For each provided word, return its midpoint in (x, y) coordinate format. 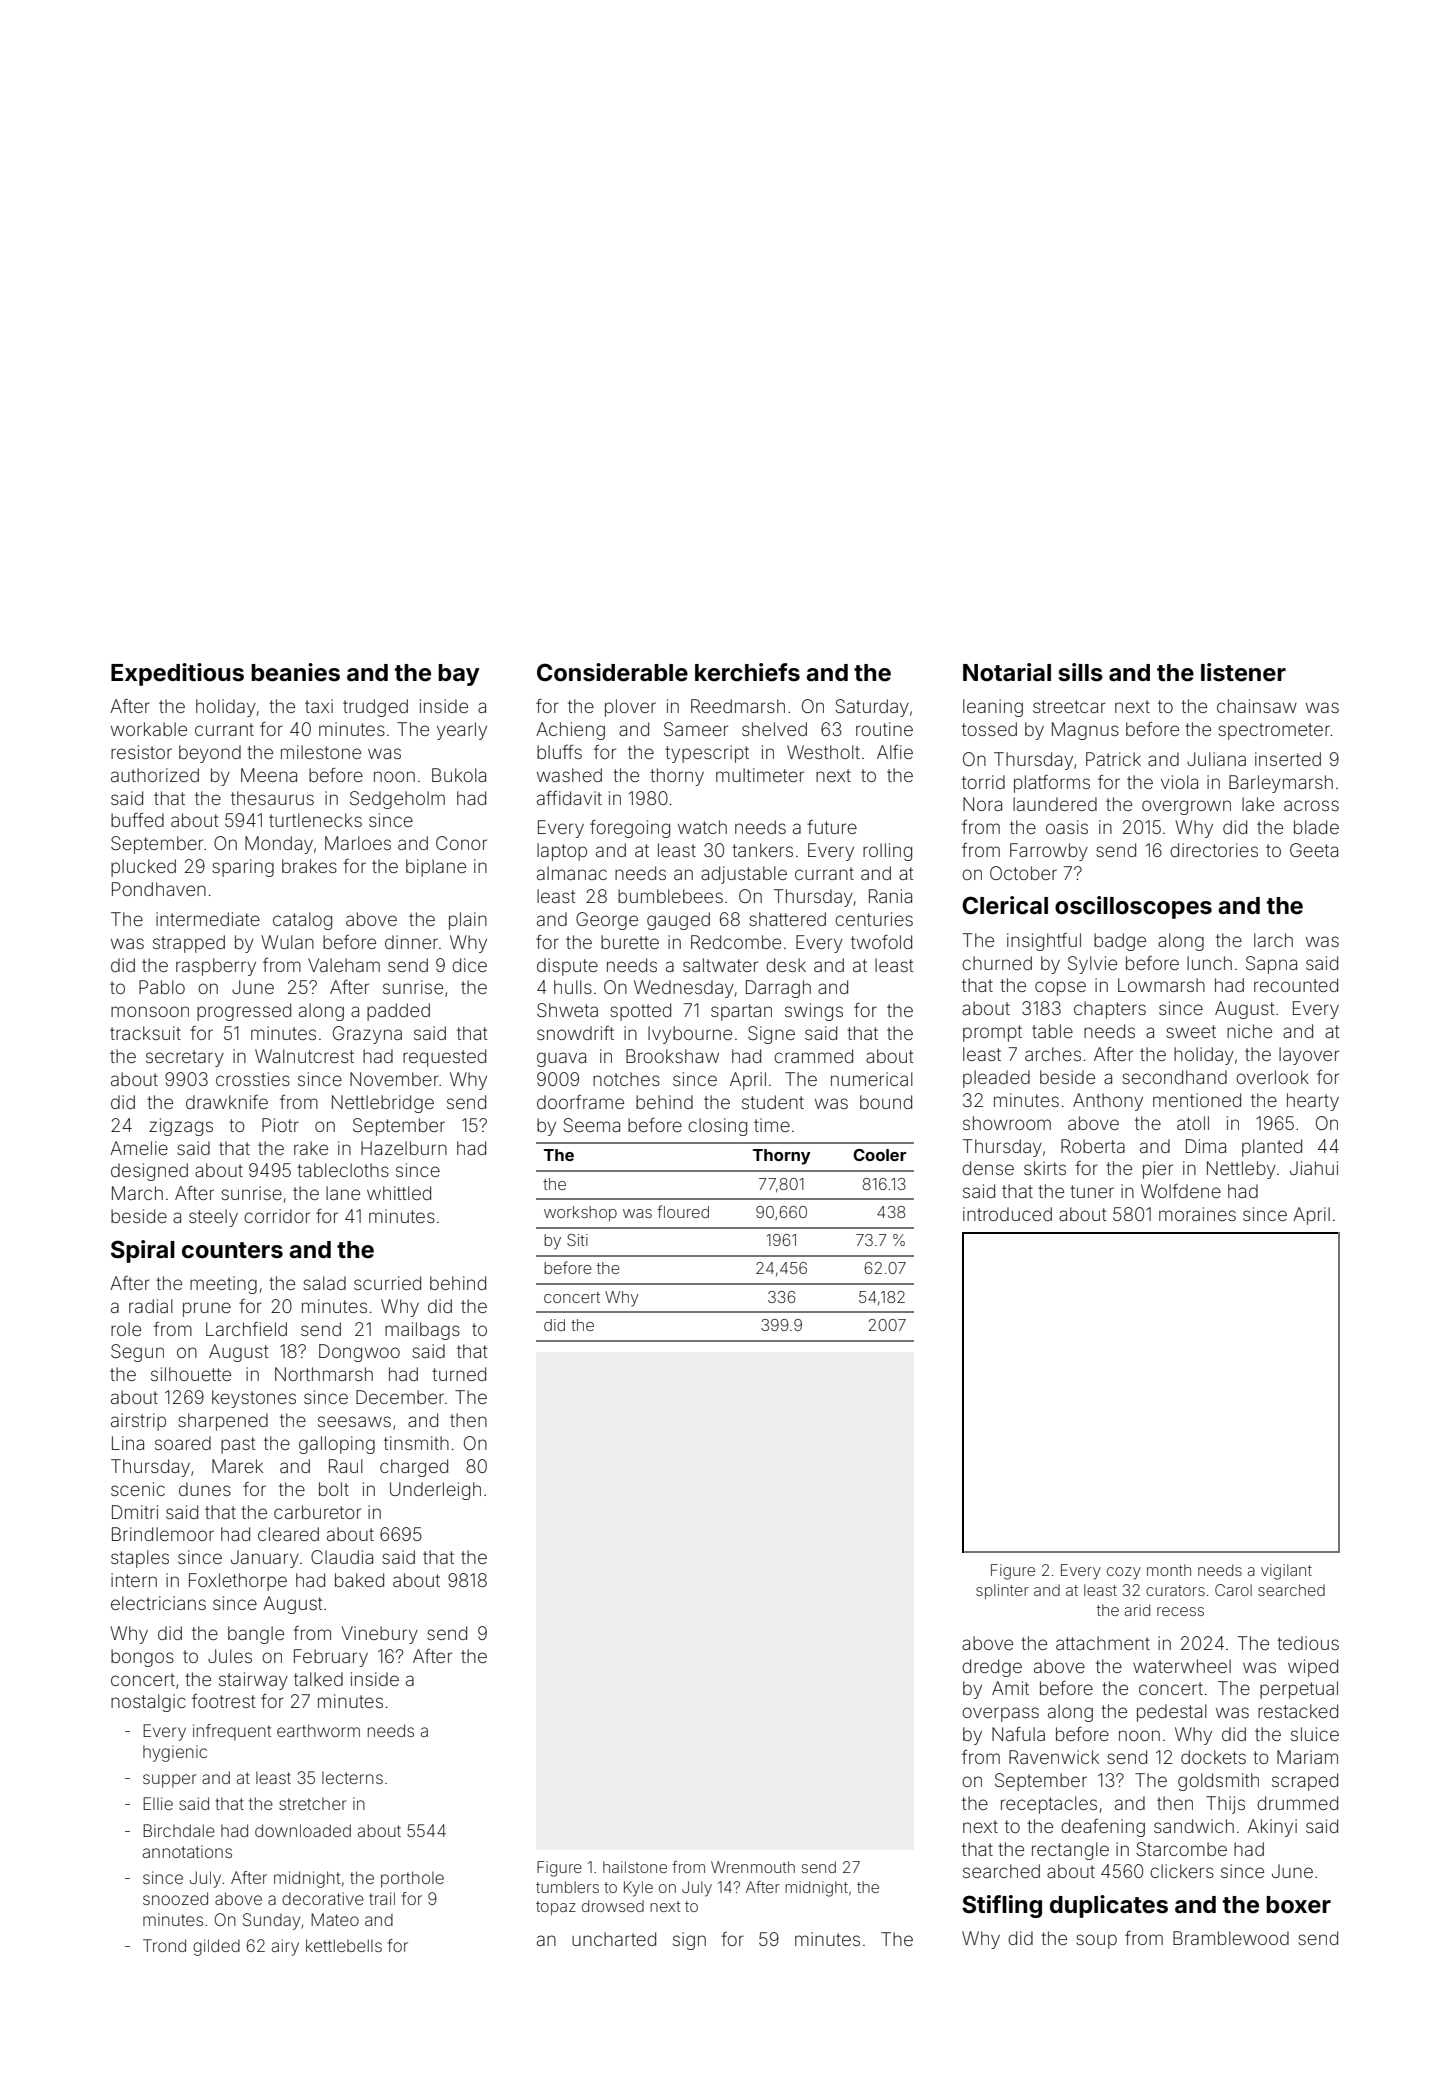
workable (149, 729)
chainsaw (1257, 706)
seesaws (354, 1421)
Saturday (872, 708)
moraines (1197, 1214)
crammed (813, 1056)
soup (1096, 1941)
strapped (189, 944)
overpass (1000, 1714)
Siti (577, 1240)
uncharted (614, 1939)
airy (285, 1947)
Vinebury (380, 1635)
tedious (1308, 1643)
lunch (1209, 963)
